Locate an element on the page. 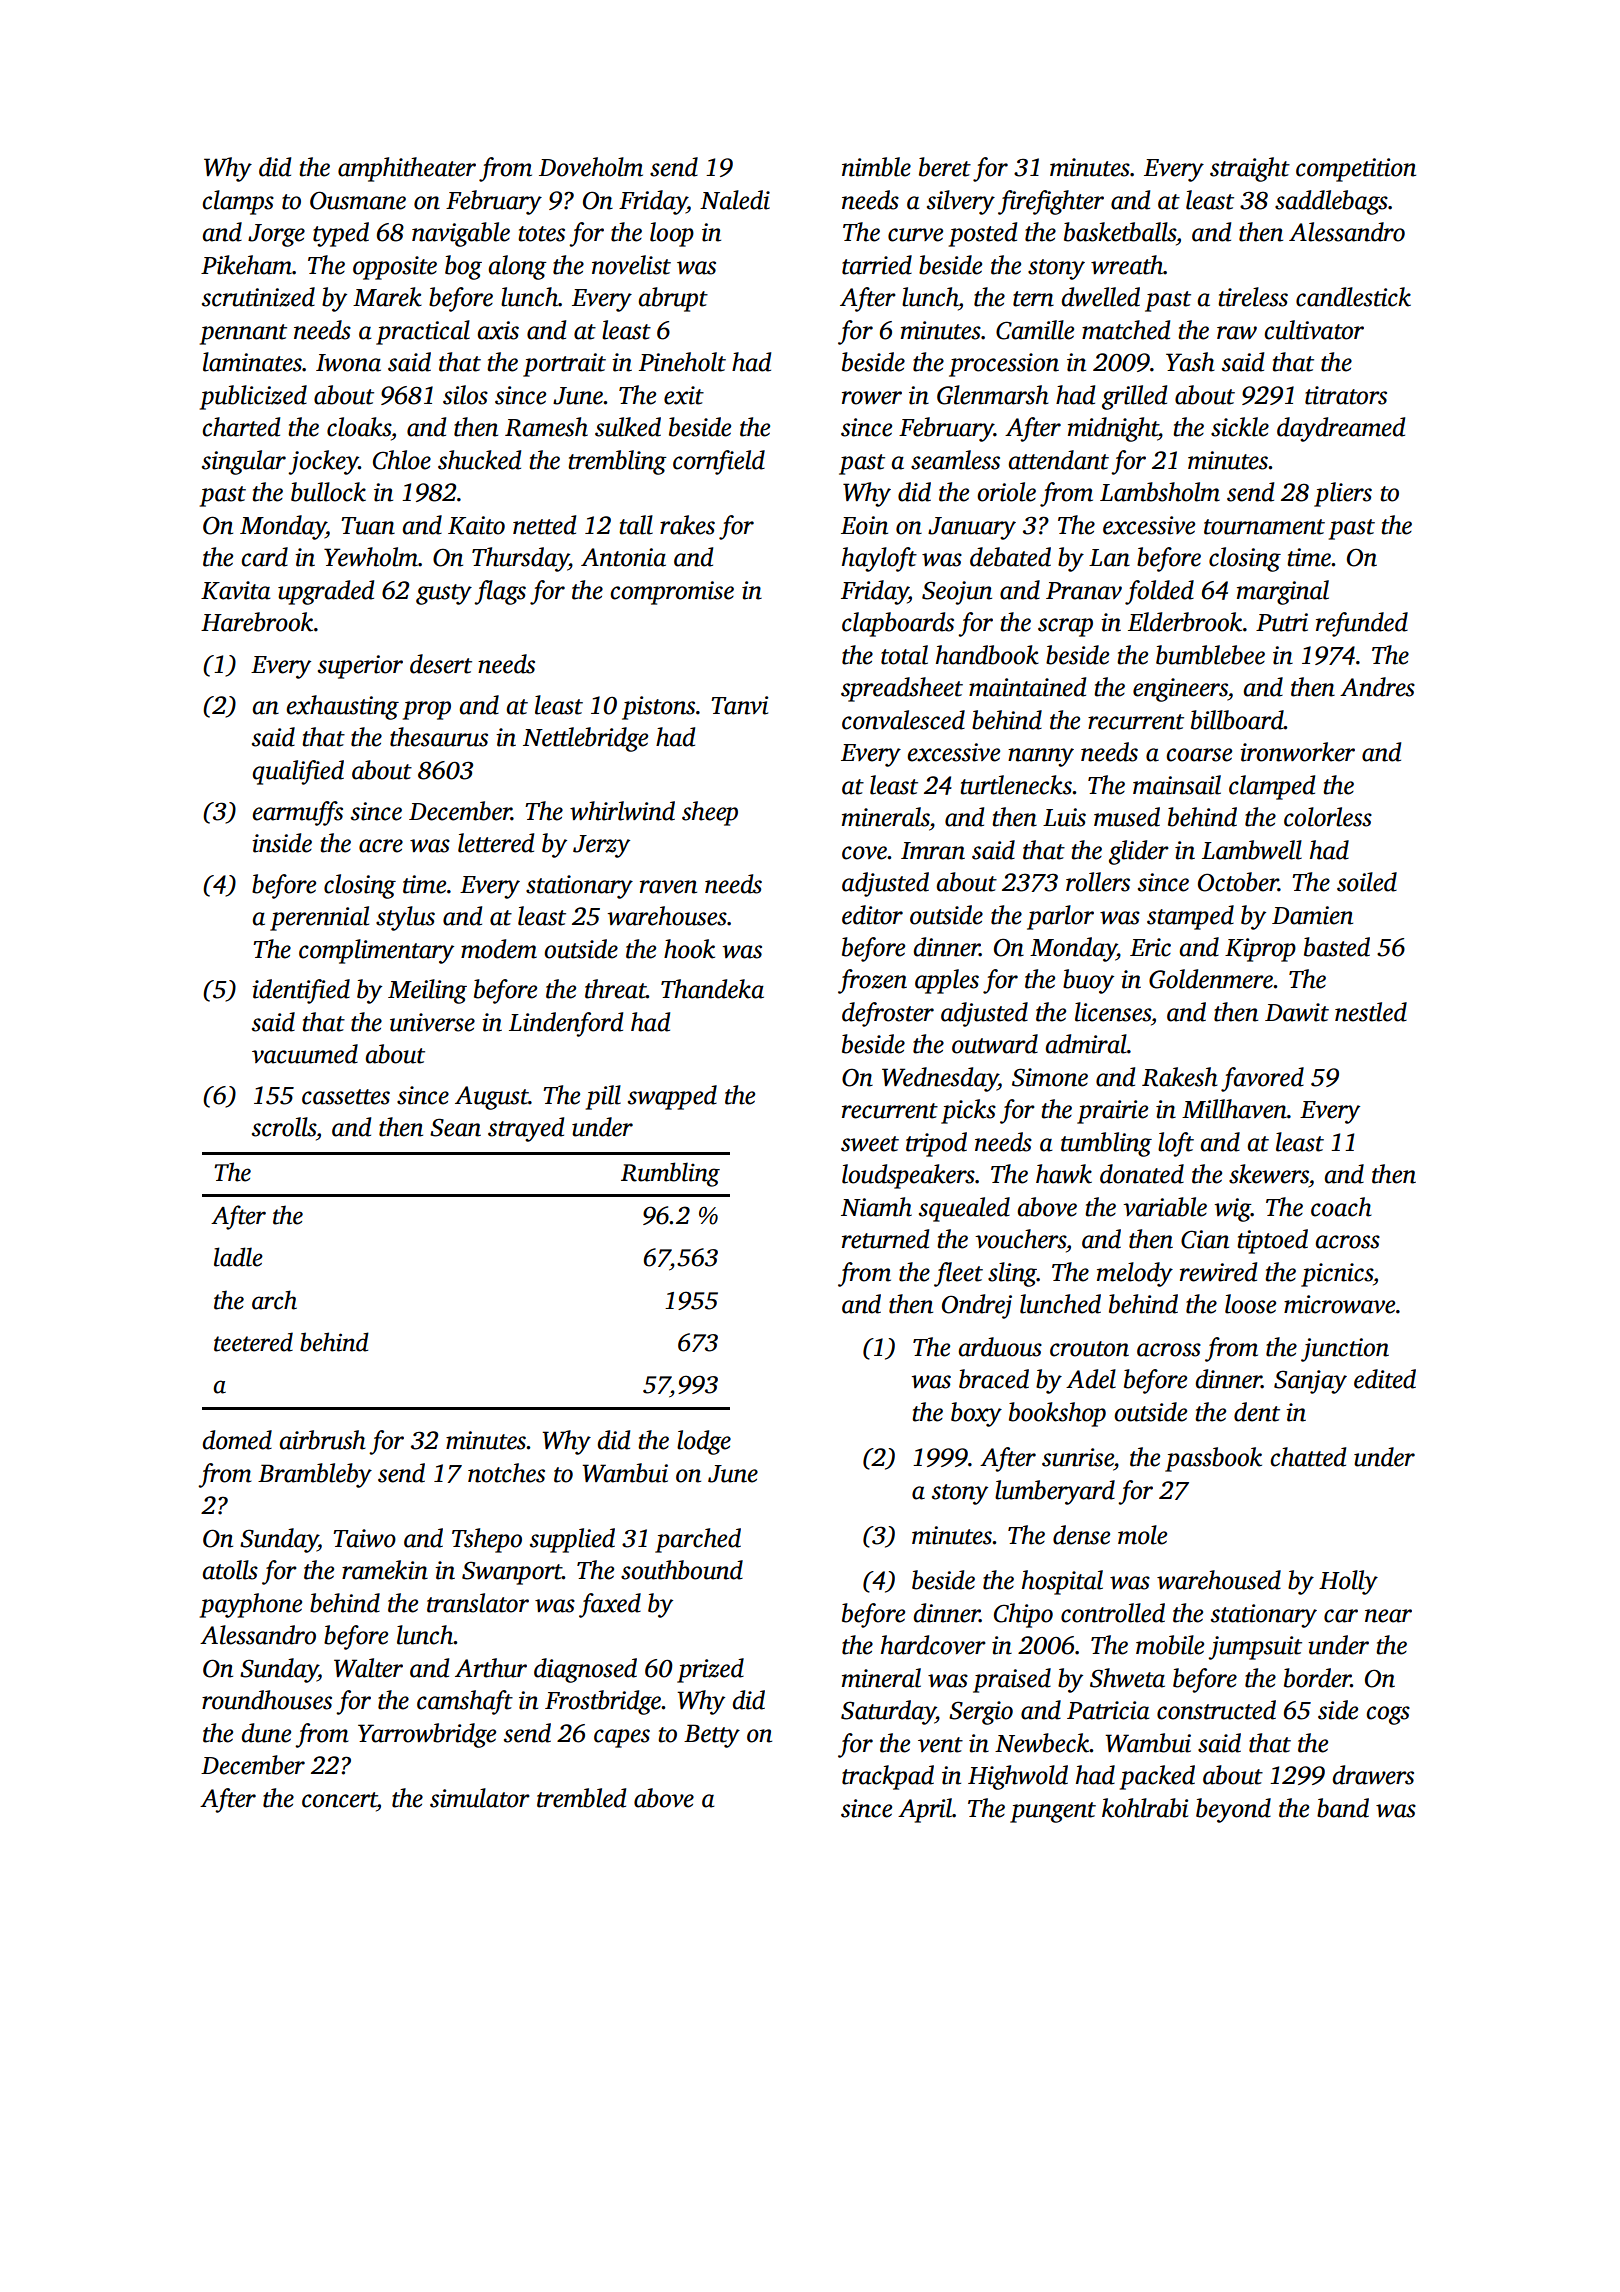 This page has width=1620, height=2292. qualified is located at coordinates (298, 772).
